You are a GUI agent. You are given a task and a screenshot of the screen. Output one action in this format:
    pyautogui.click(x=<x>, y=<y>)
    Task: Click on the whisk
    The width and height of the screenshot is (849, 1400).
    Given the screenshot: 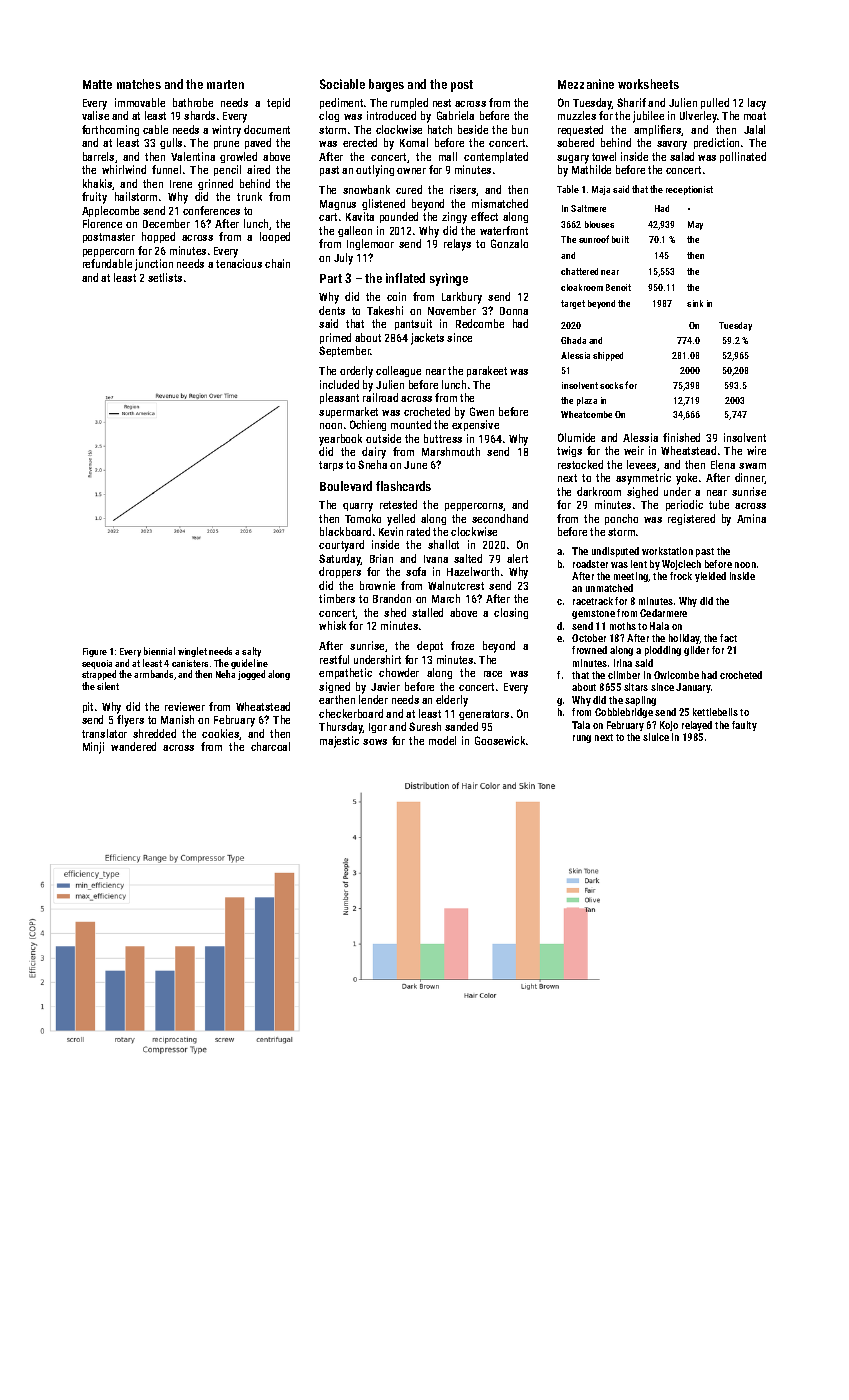 What is the action you would take?
    pyautogui.click(x=332, y=625)
